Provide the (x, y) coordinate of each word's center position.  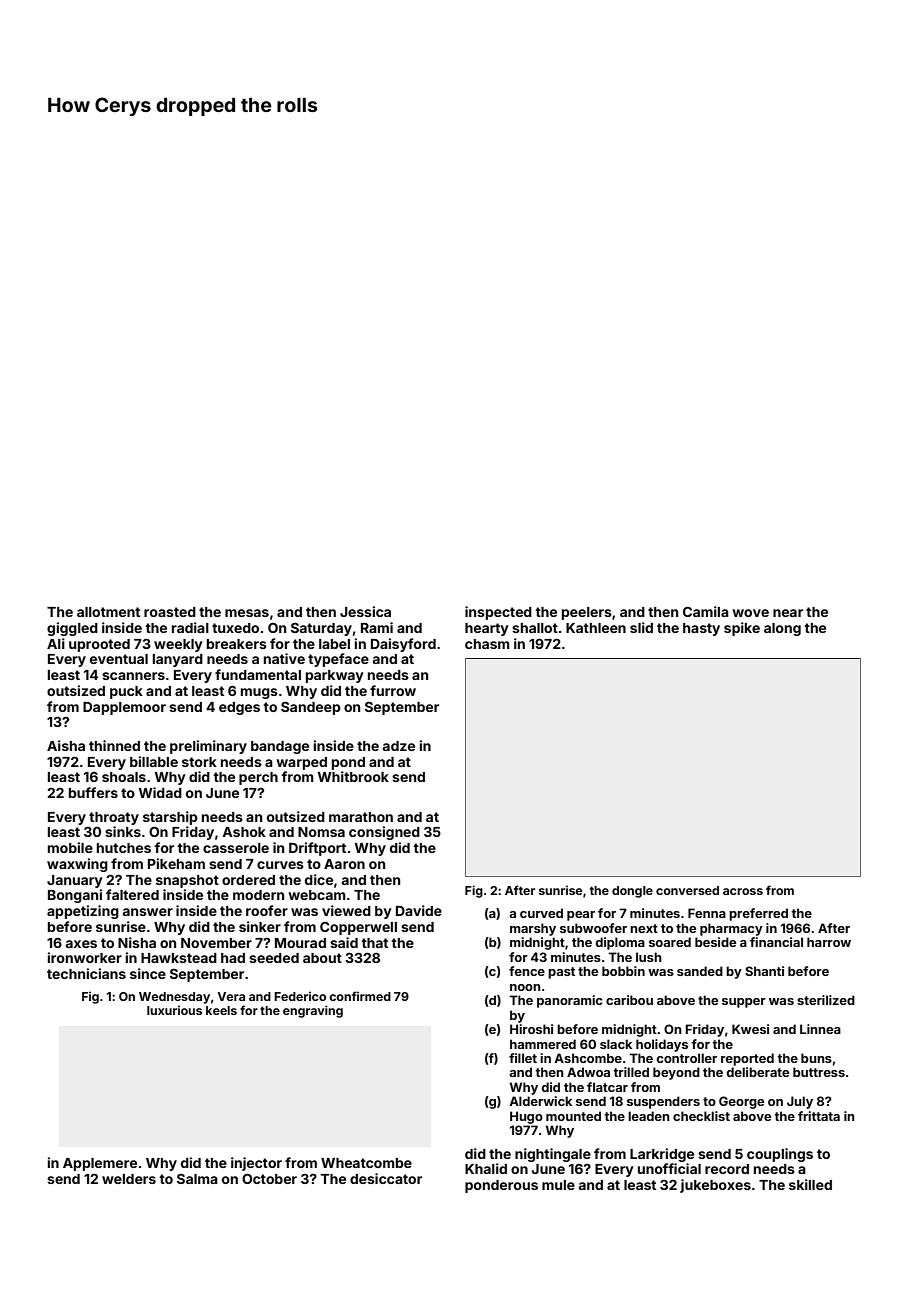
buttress (819, 1072)
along (782, 629)
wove (750, 613)
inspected (498, 613)
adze (399, 746)
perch (258, 778)
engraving (313, 1011)
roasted (170, 612)
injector (256, 1164)
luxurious (174, 1010)
